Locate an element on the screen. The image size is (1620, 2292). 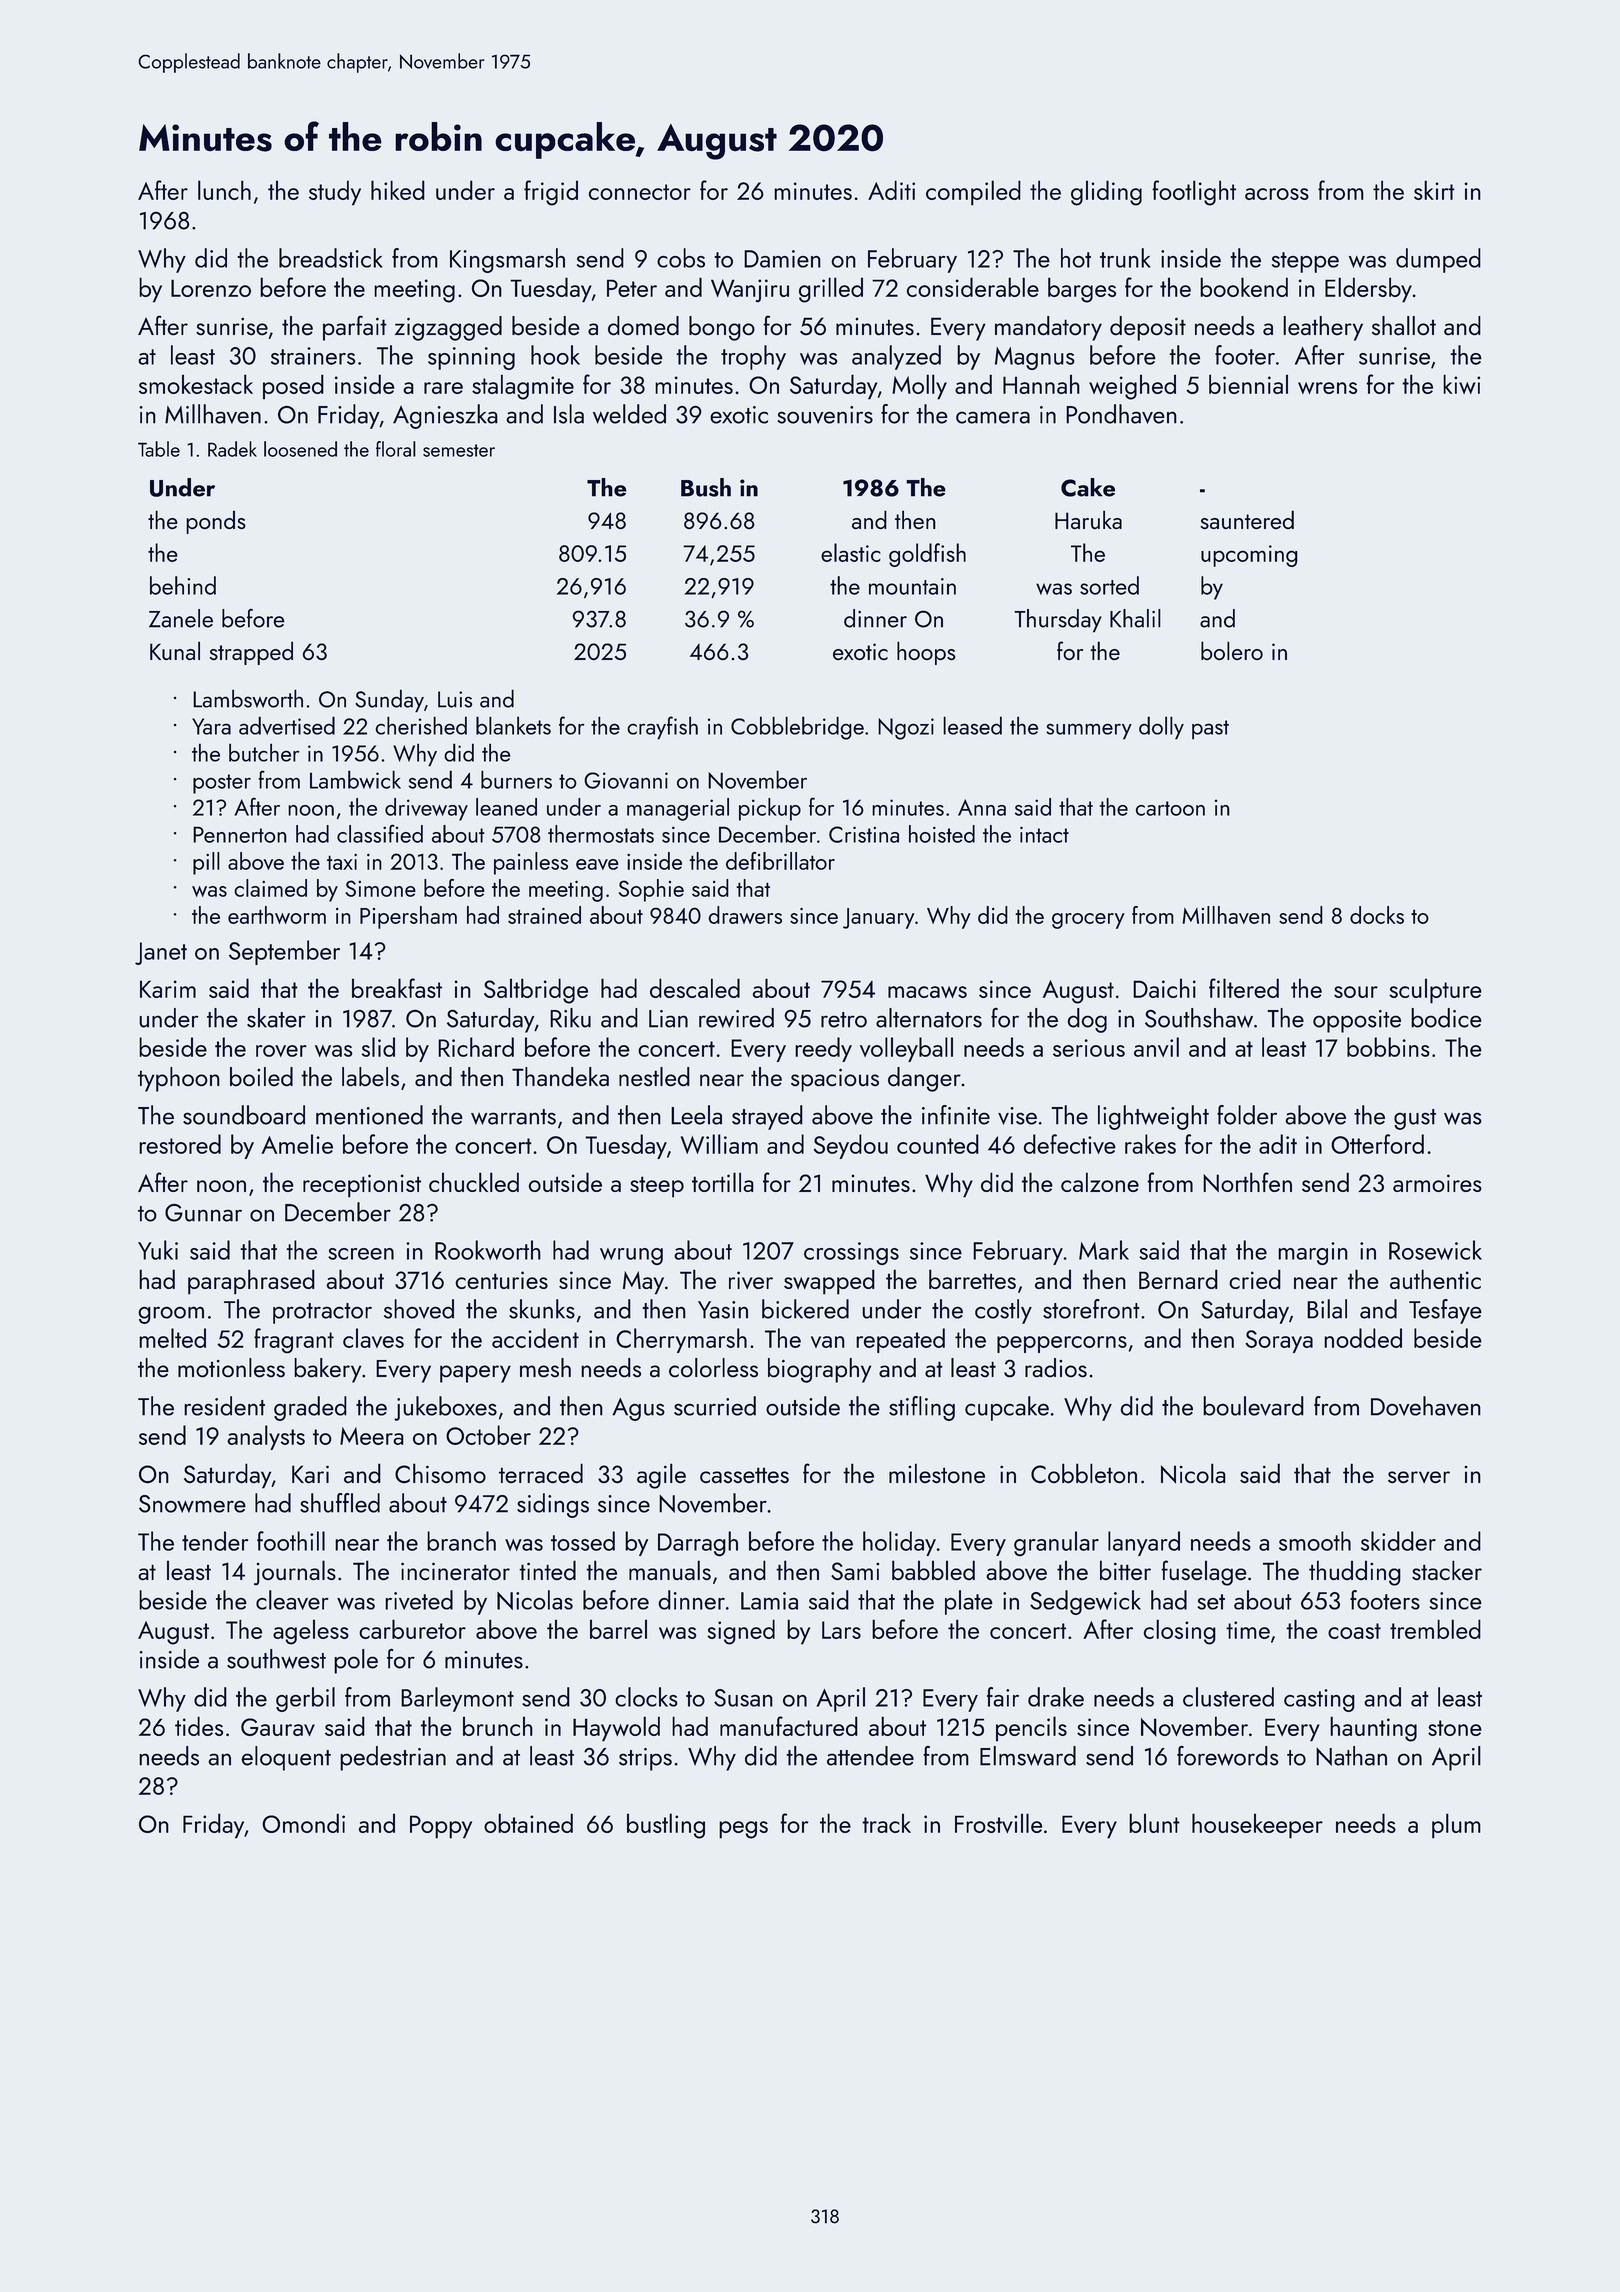
manuals is located at coordinates (670, 1570).
